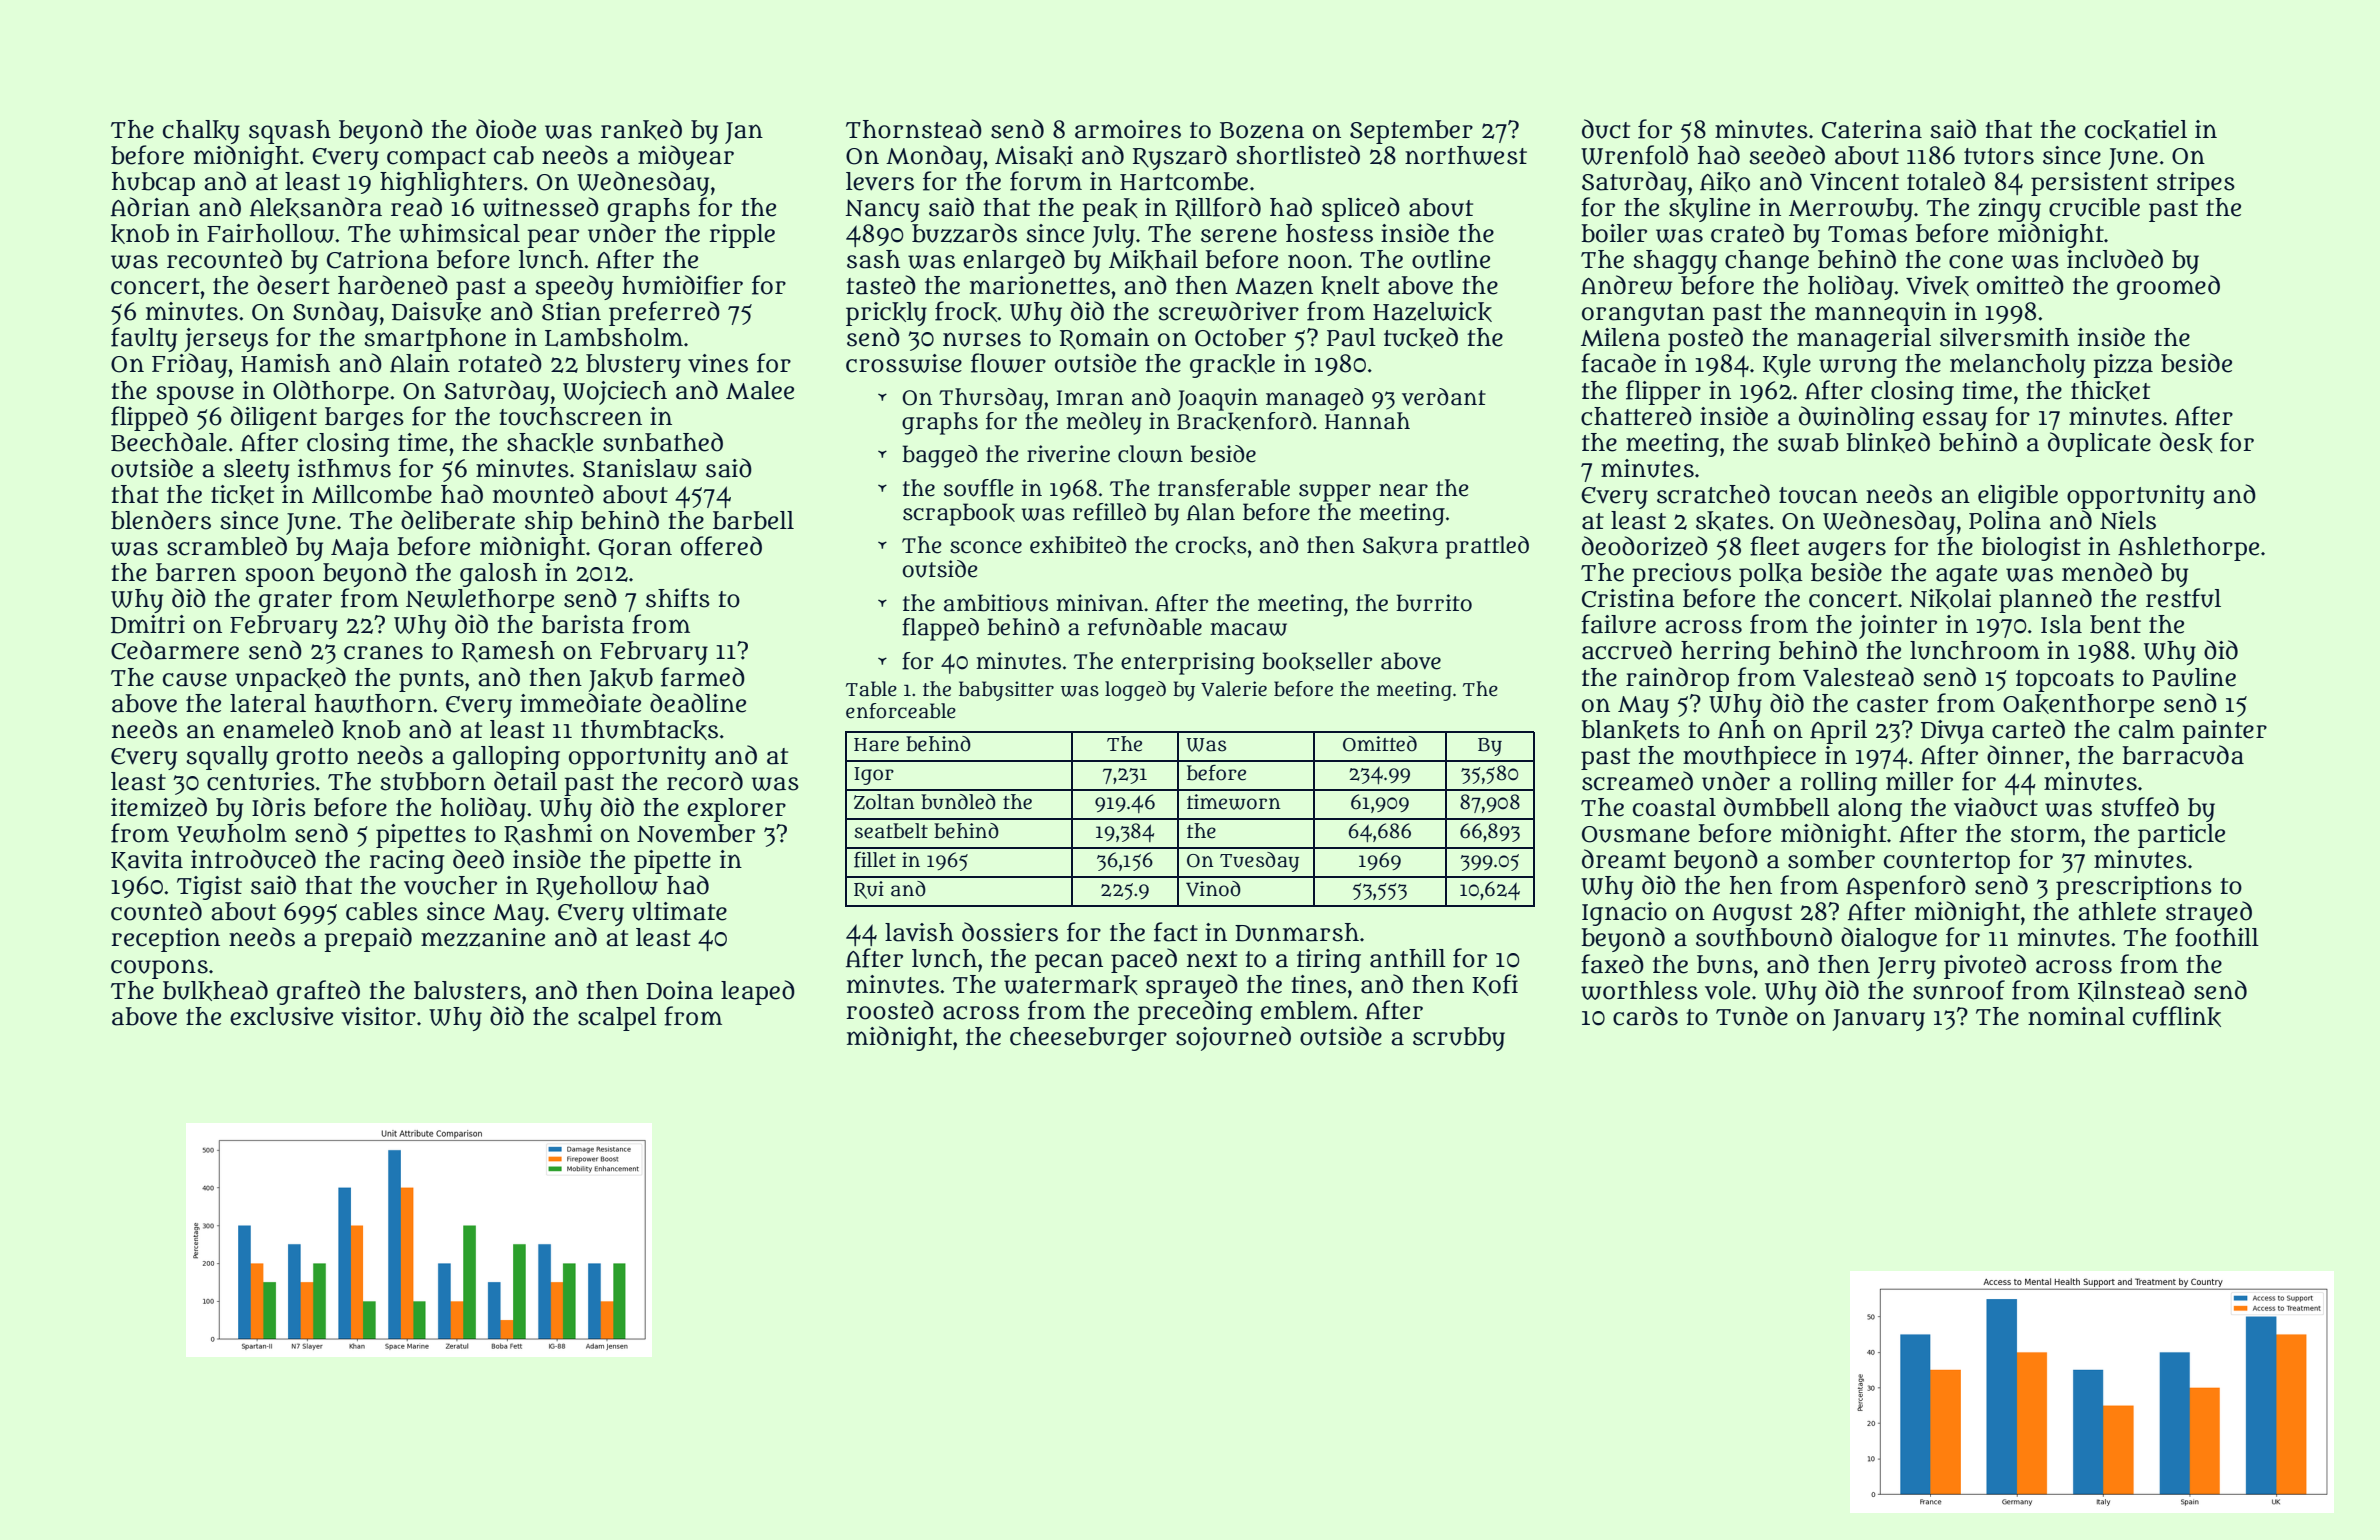 This screenshot has width=2380, height=1540. I want to click on ranked, so click(641, 129).
